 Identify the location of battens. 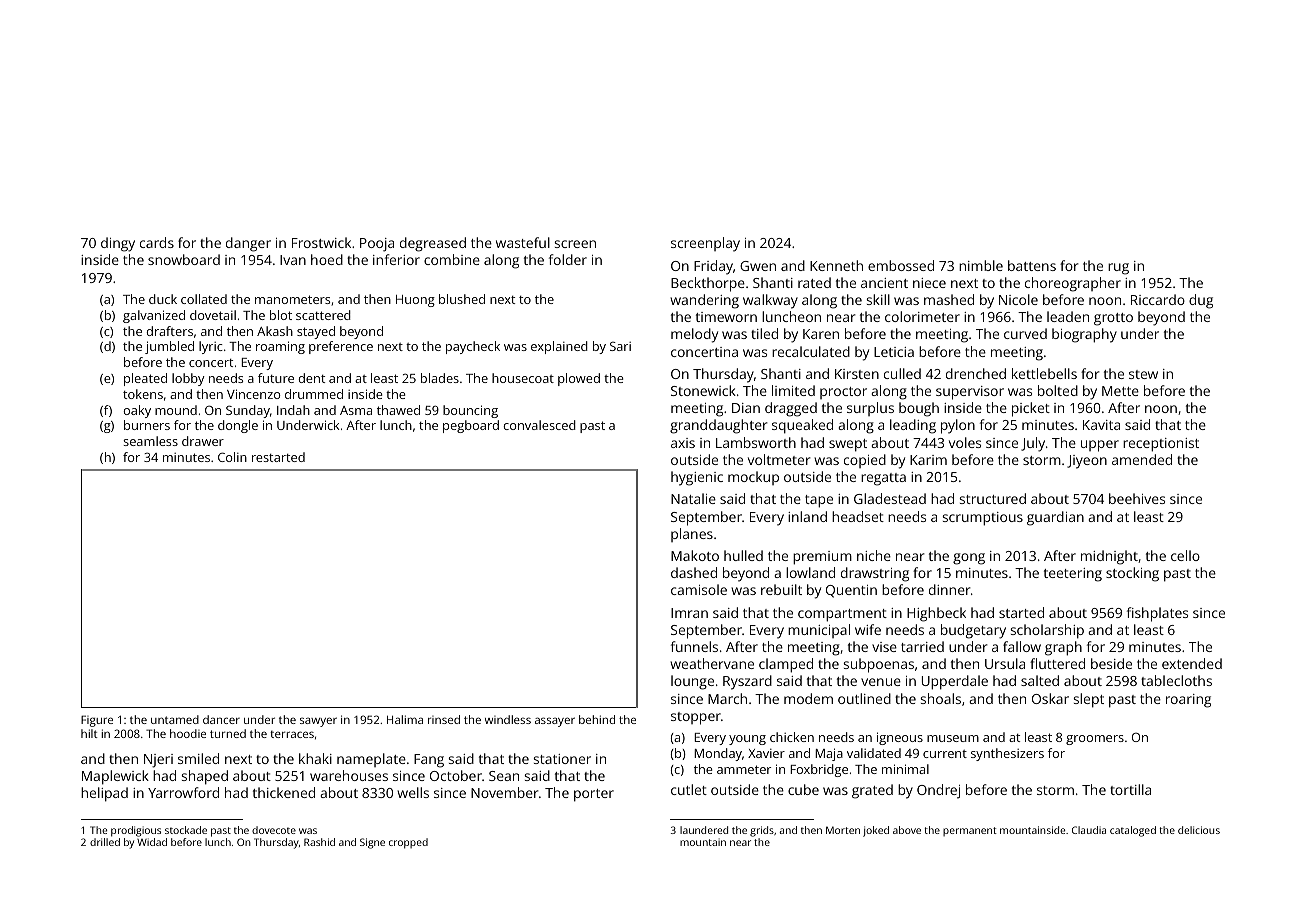
(1032, 265).
